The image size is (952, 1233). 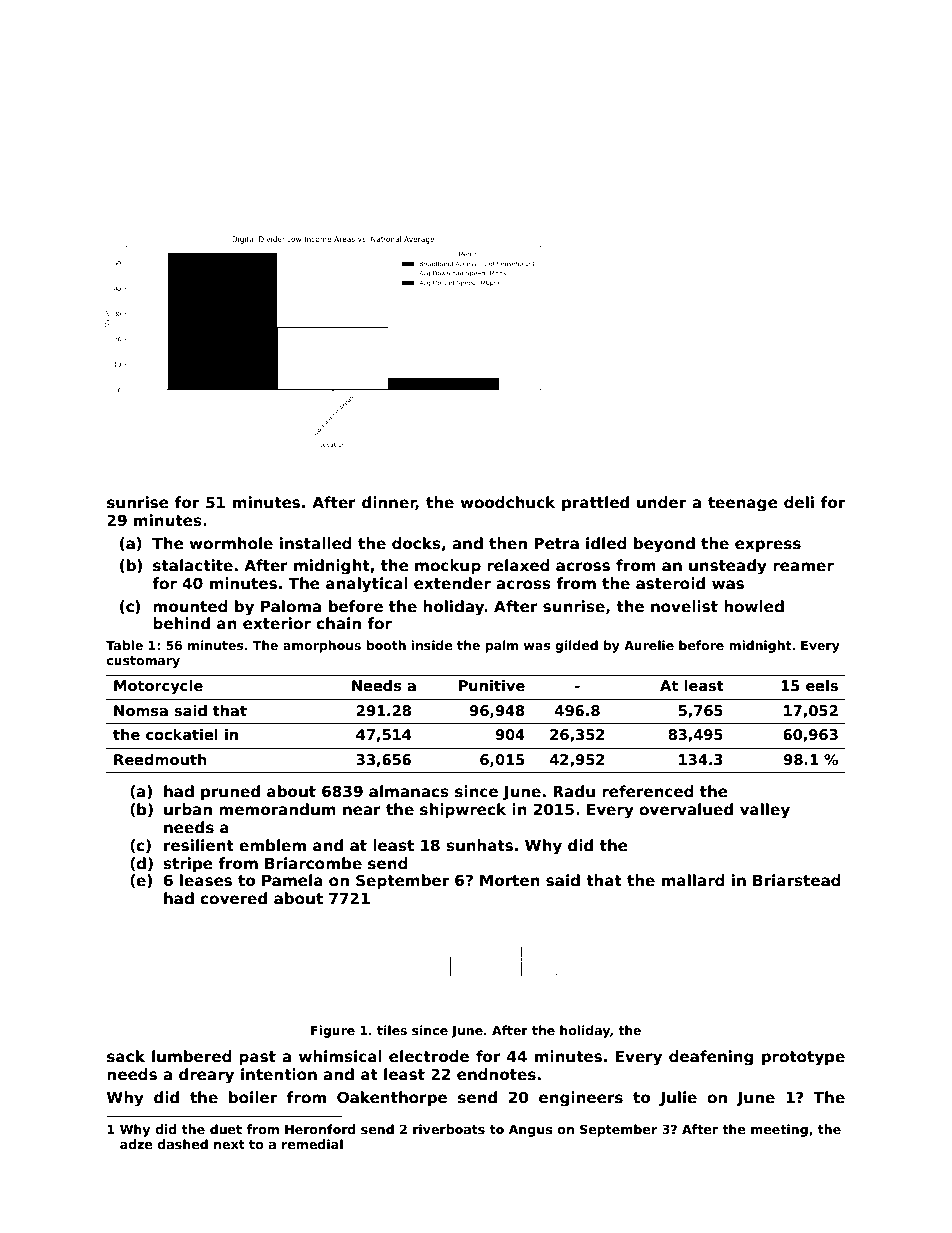 What do you see at coordinates (711, 1058) in the document?
I see `deafening` at bounding box center [711, 1058].
